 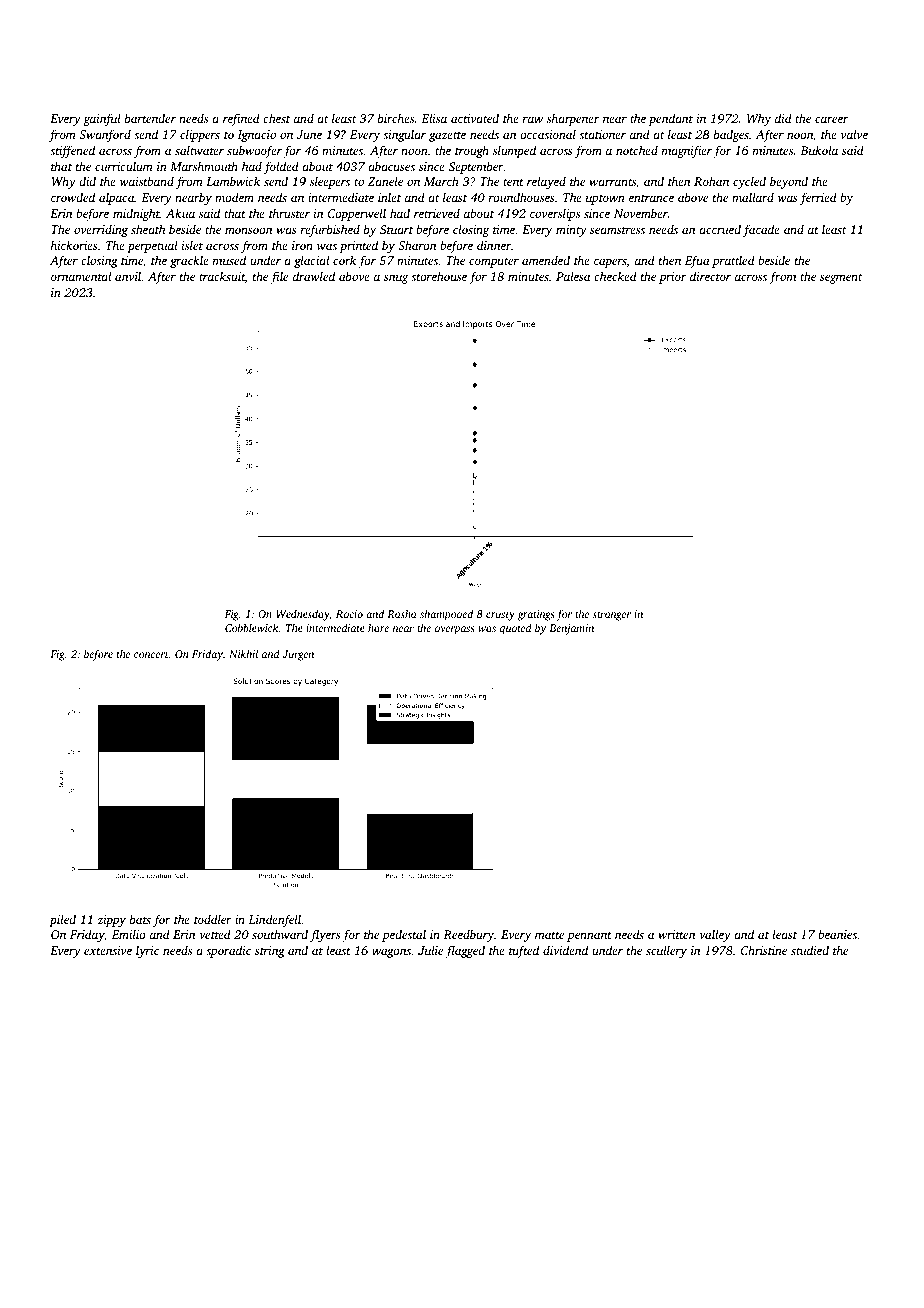 I want to click on gratings, so click(x=536, y=615).
